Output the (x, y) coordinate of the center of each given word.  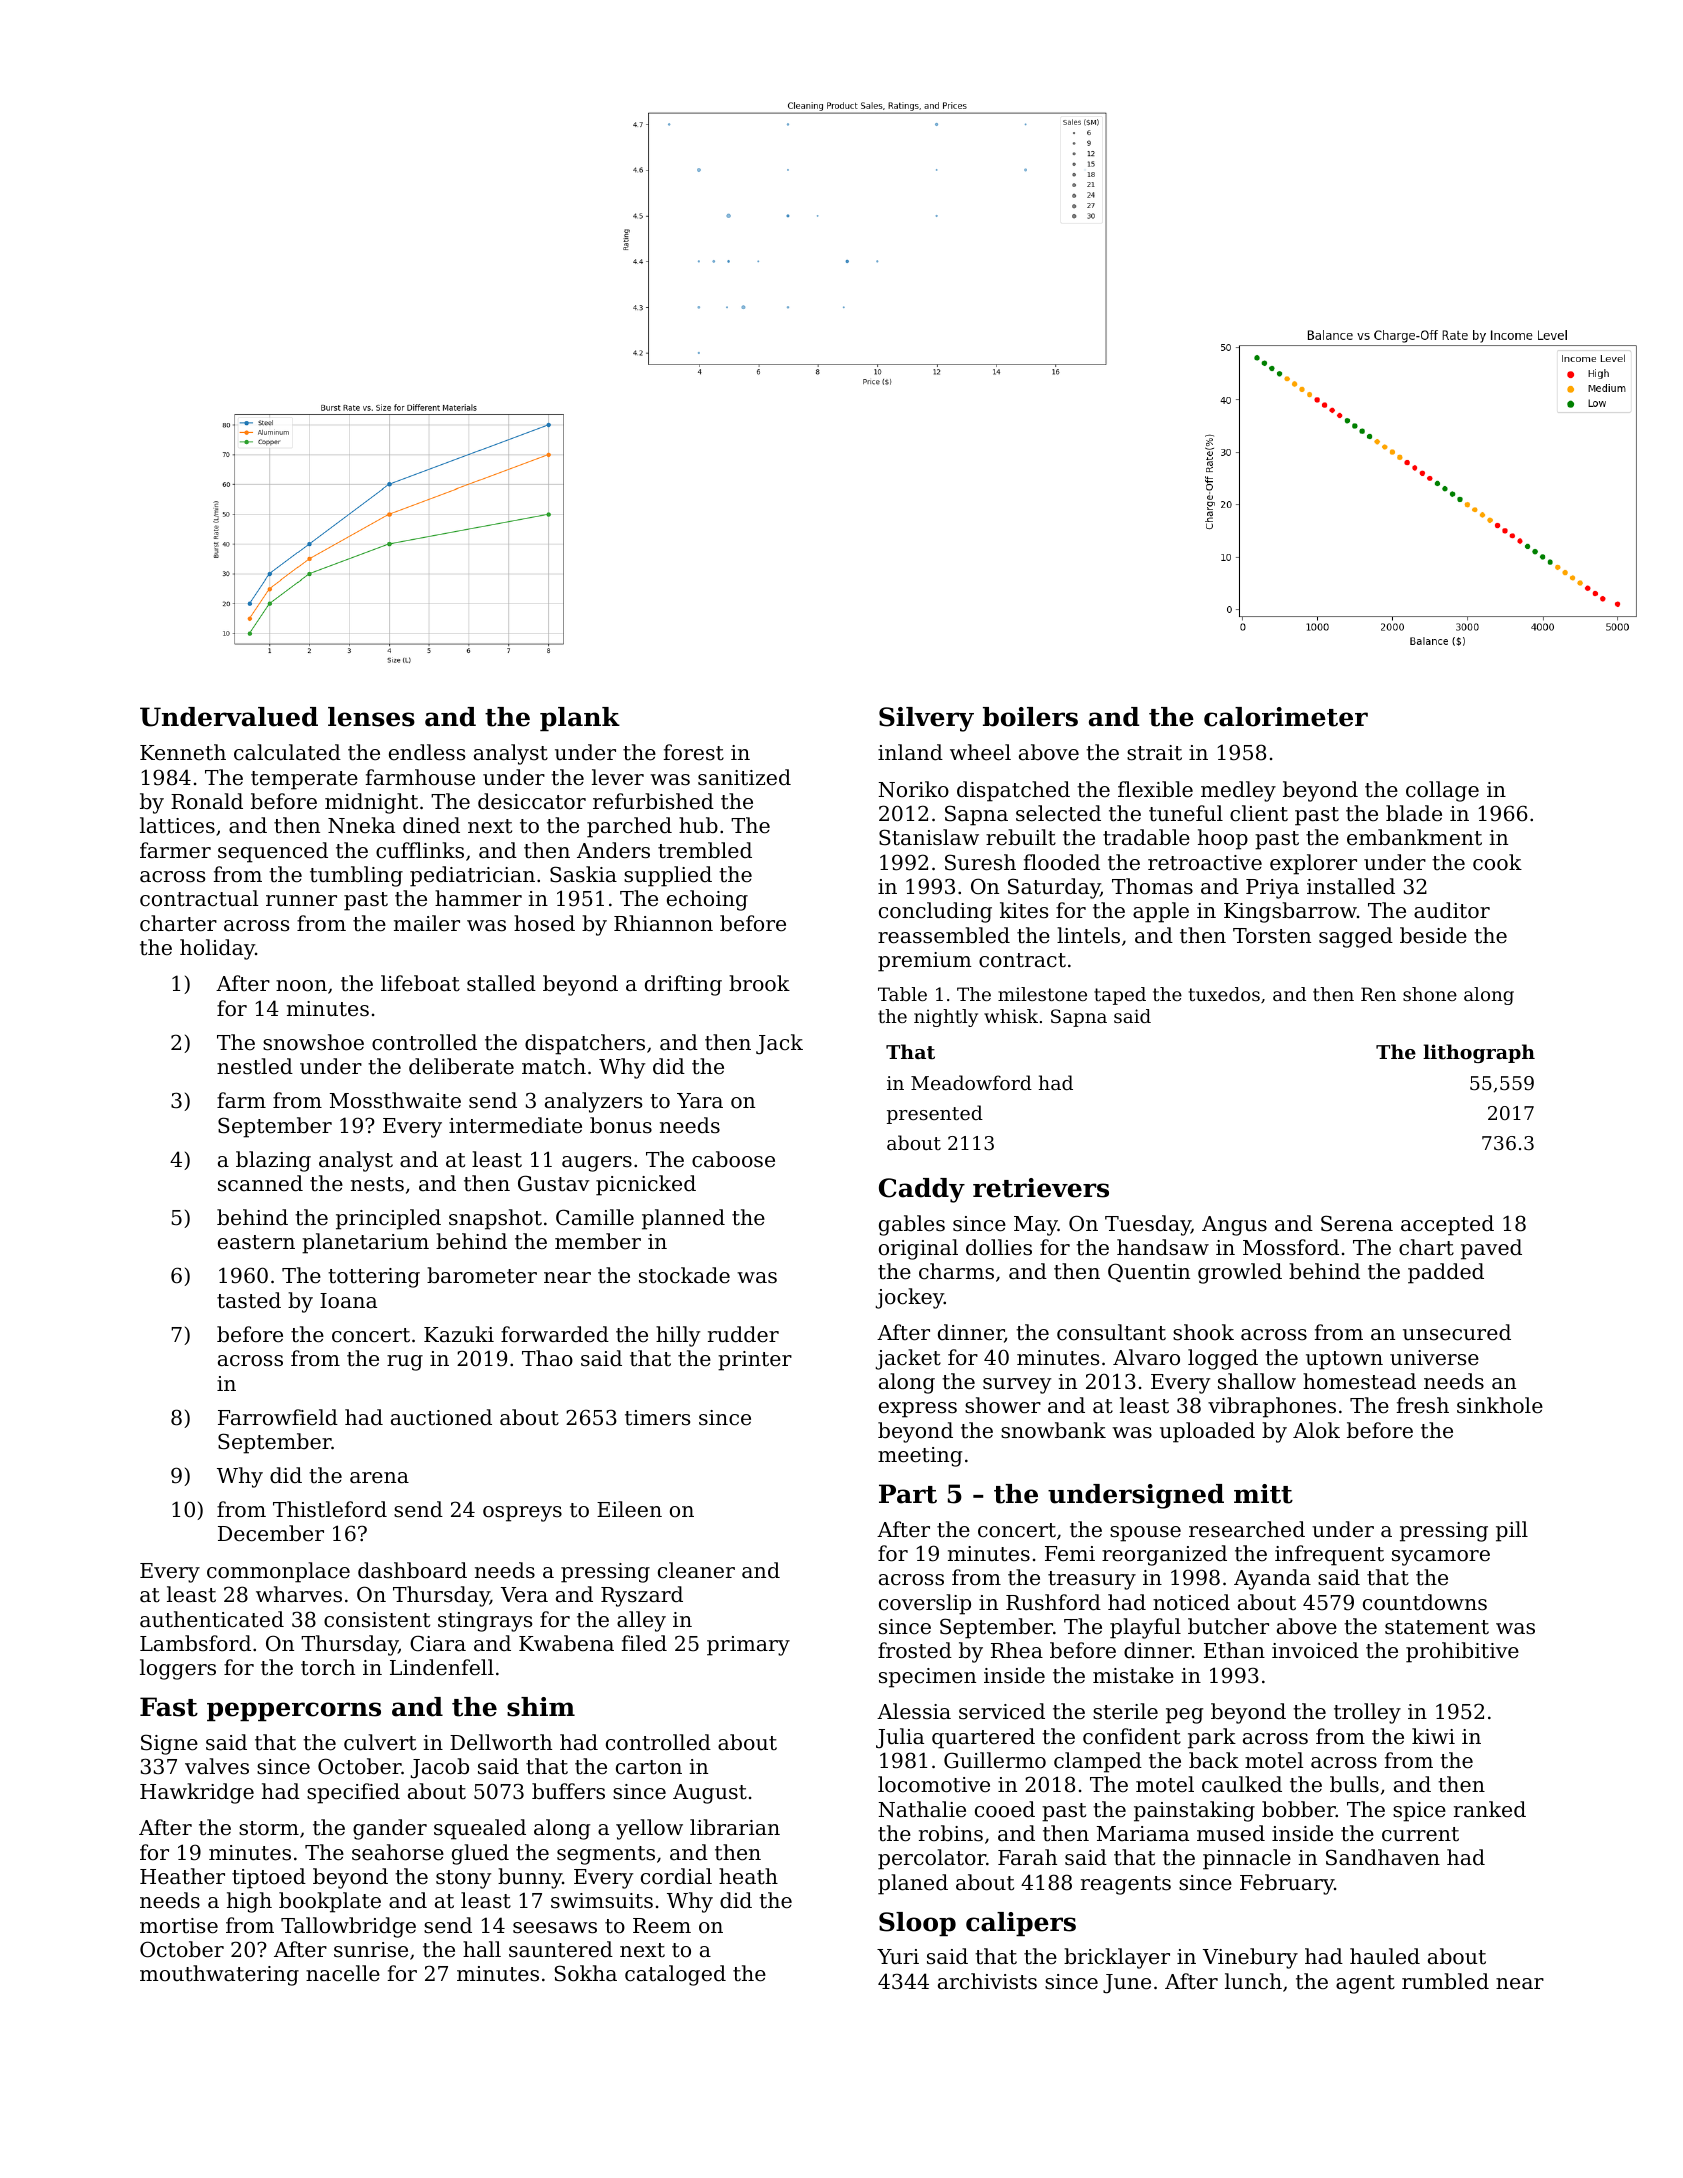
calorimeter (1286, 717)
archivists (987, 1981)
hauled (1385, 1956)
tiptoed (269, 1878)
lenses (371, 717)
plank (580, 719)
